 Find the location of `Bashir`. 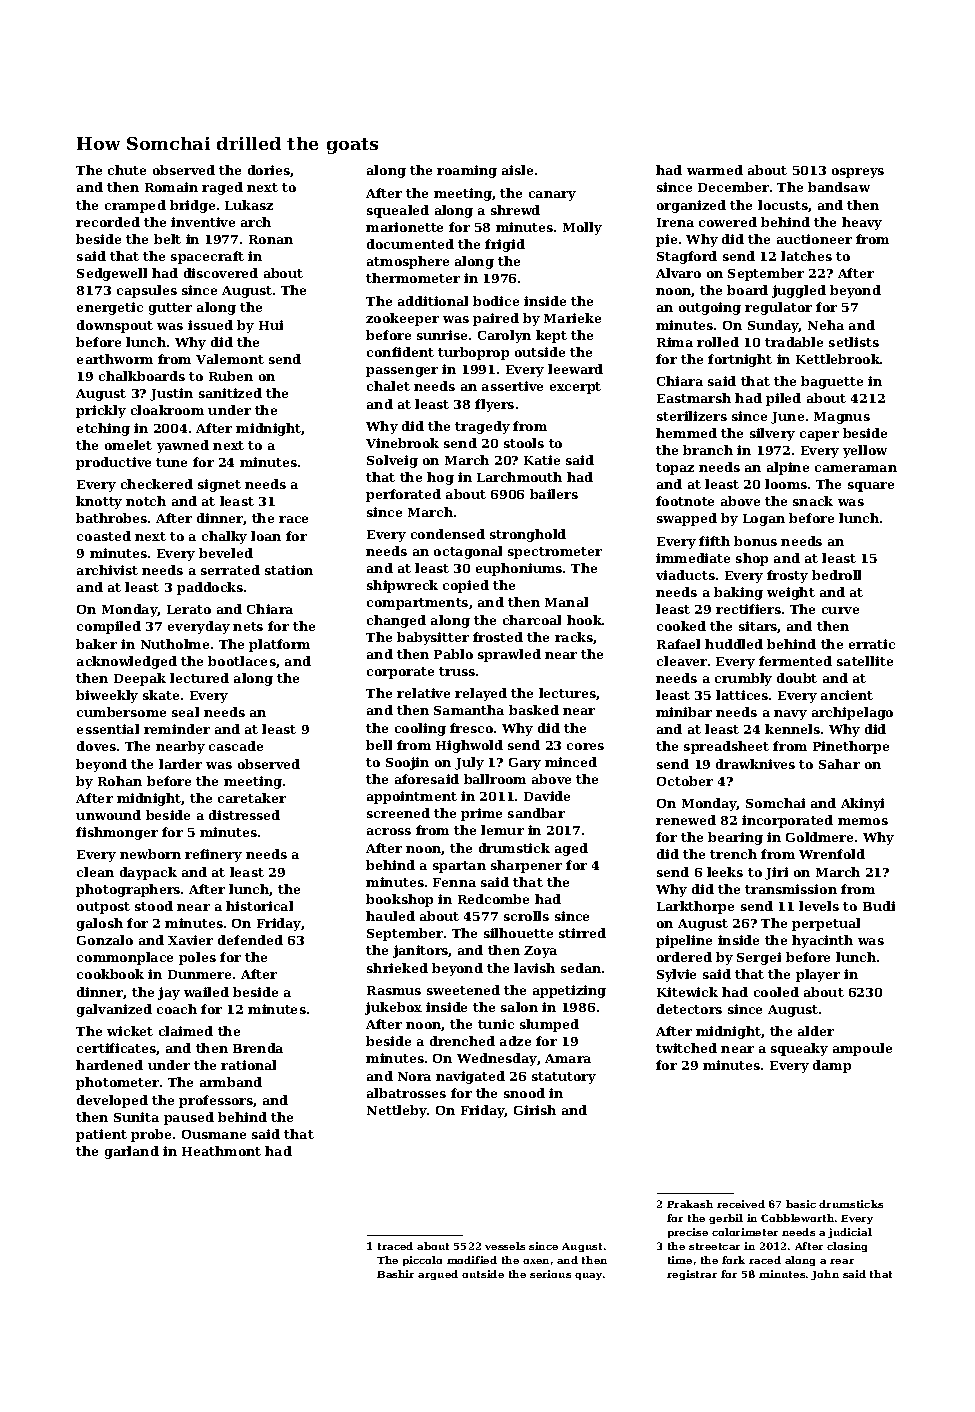

Bashir is located at coordinates (395, 1274).
